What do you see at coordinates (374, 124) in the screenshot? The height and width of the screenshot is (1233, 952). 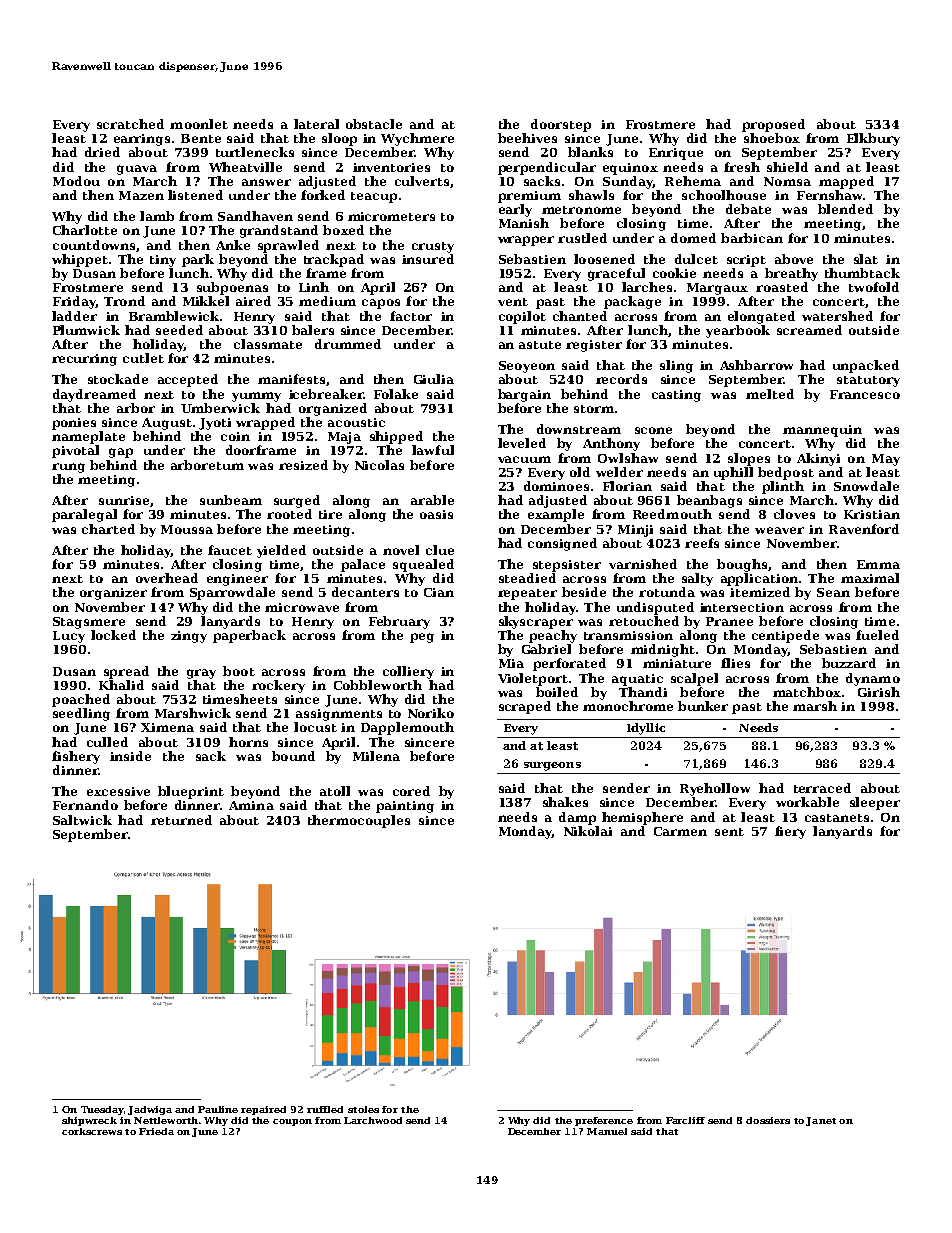 I see `obstacle` at bounding box center [374, 124].
